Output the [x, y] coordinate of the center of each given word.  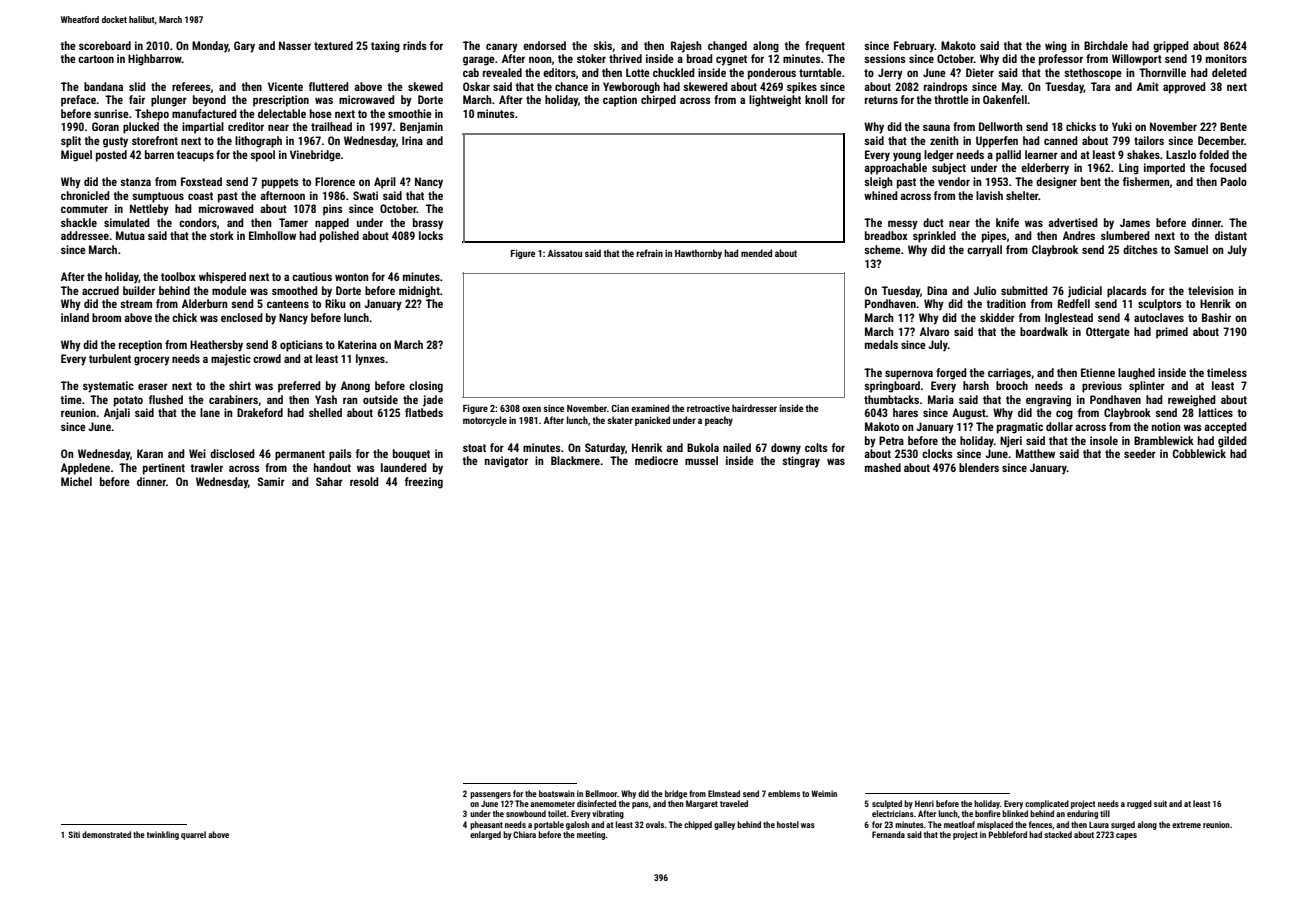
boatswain [557, 793]
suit [1160, 803]
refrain [649, 253]
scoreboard [105, 45]
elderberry [1045, 169]
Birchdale [1106, 45]
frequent [825, 47]
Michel [76, 481]
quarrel [193, 835]
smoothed [295, 290]
